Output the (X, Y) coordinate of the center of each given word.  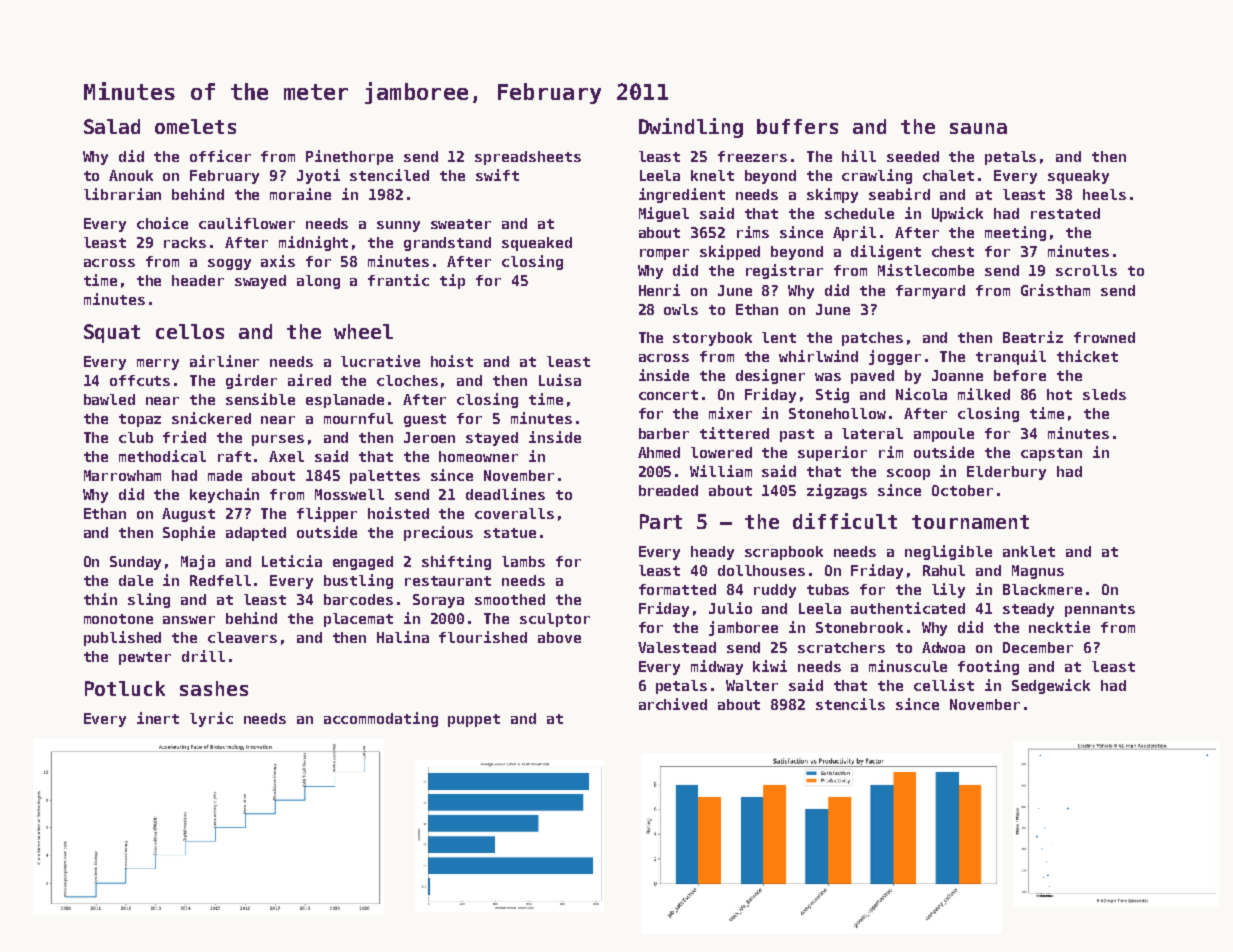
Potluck (125, 688)
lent (779, 337)
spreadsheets (528, 158)
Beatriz (1033, 337)
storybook (712, 339)
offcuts (140, 380)
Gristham (1055, 290)
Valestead (677, 647)
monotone (118, 619)
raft (234, 456)
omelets (195, 126)
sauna (978, 128)
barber (664, 433)
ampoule (944, 435)
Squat (112, 333)
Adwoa (943, 647)
